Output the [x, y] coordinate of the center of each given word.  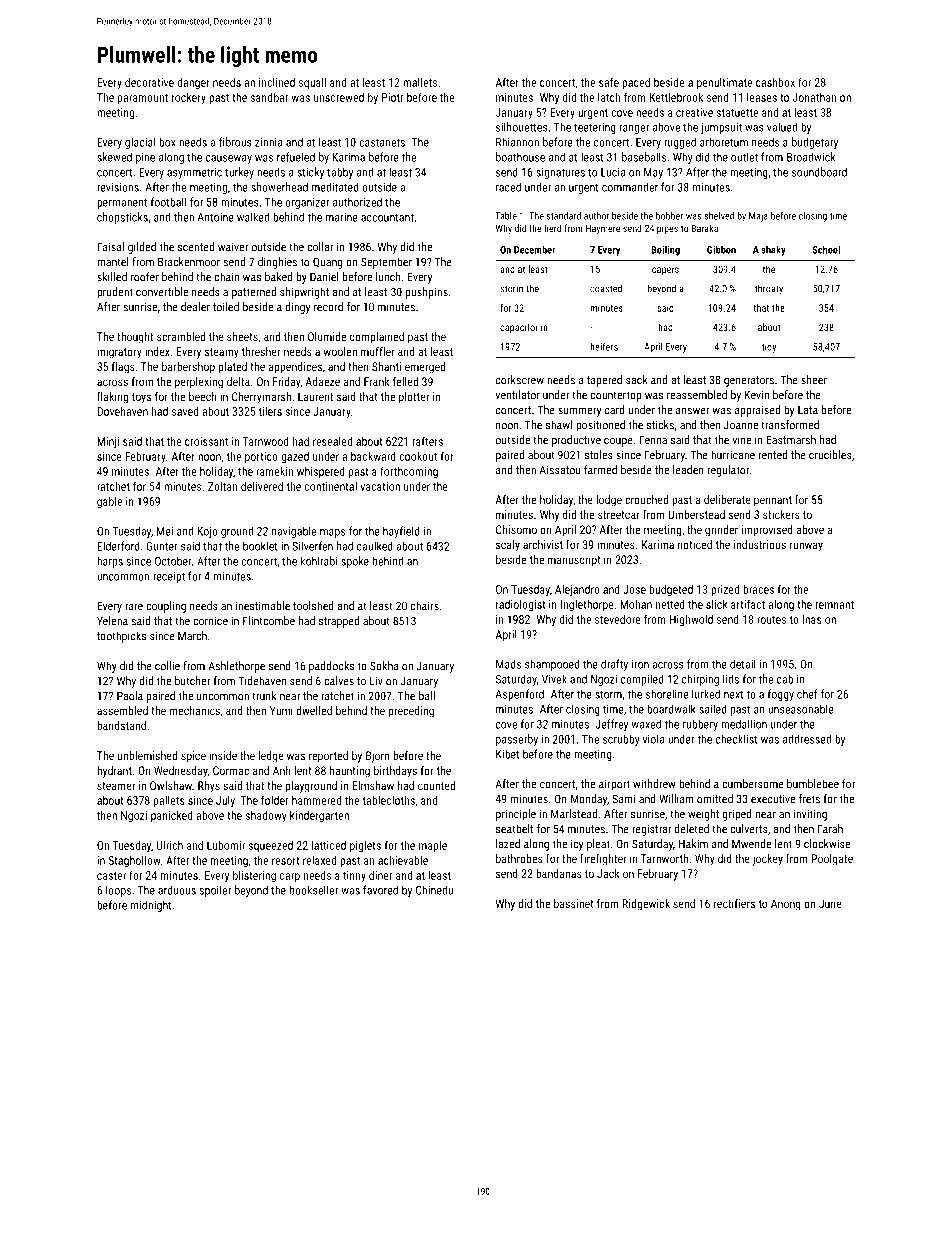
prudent [115, 293]
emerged [425, 368]
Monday [589, 800]
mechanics [195, 710]
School [826, 249]
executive [773, 799]
